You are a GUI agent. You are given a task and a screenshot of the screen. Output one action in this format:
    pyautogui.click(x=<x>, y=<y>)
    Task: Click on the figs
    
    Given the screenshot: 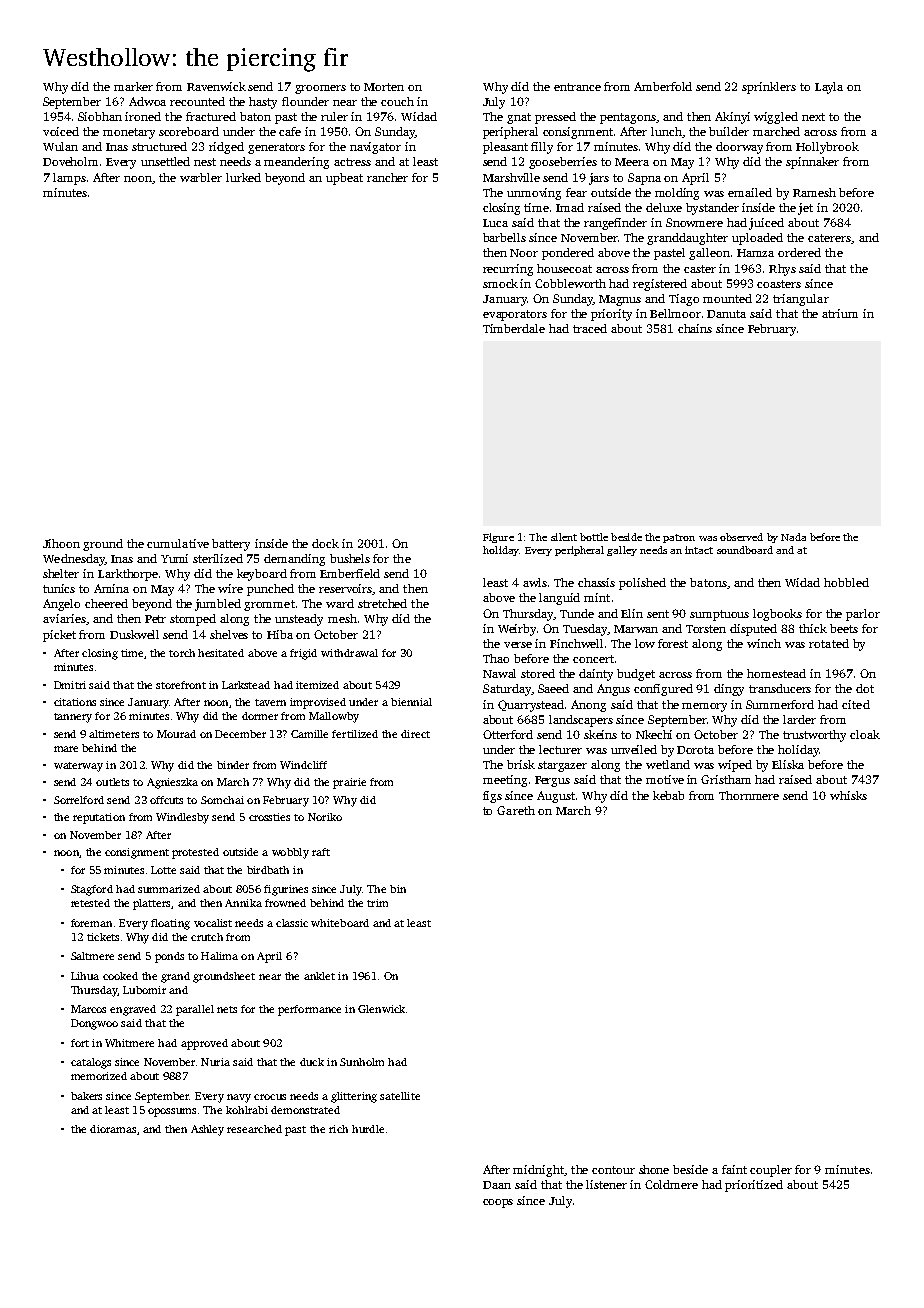 What is the action you would take?
    pyautogui.click(x=492, y=797)
